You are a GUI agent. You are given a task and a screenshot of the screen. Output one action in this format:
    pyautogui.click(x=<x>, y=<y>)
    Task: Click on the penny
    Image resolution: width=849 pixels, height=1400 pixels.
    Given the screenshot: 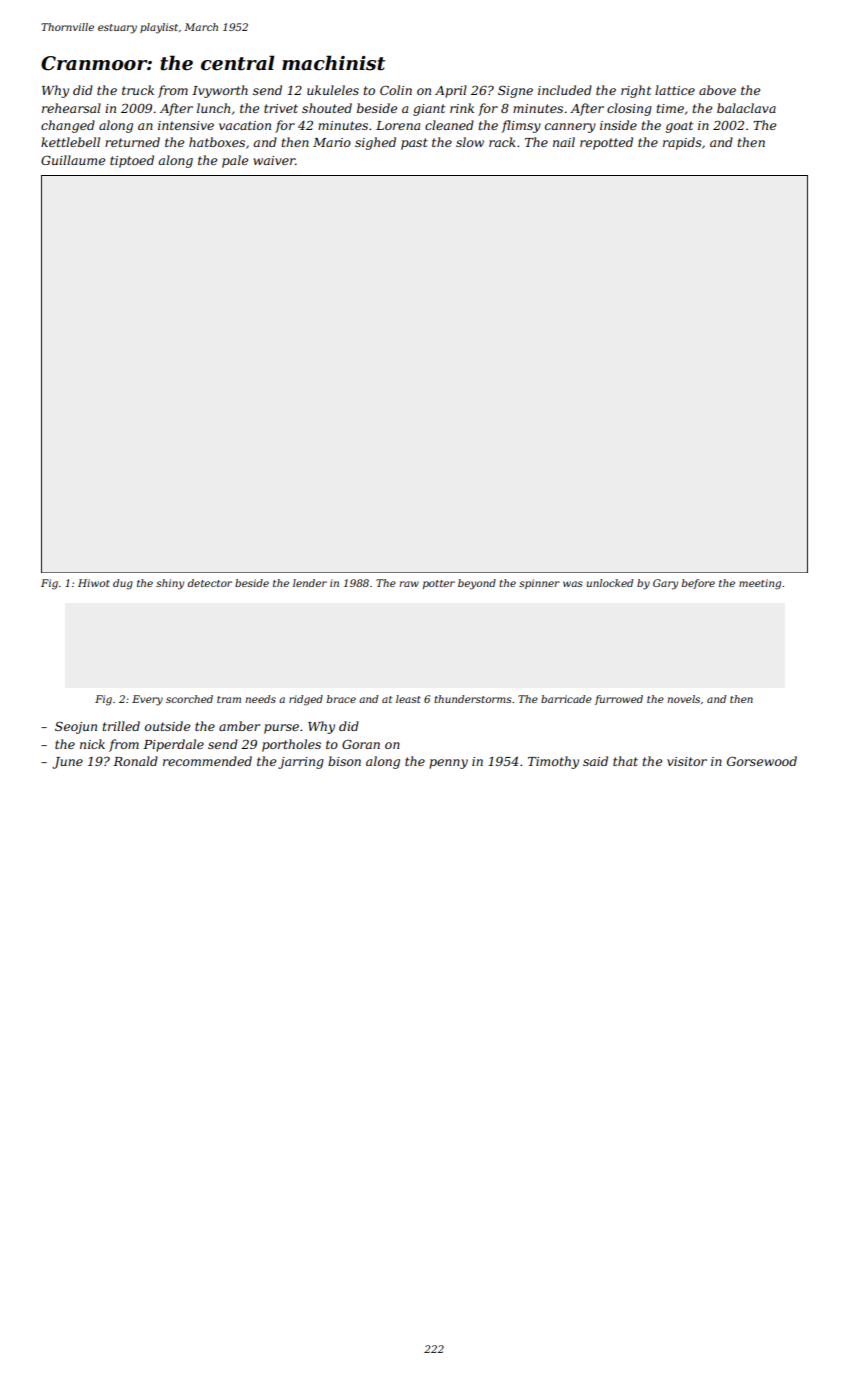 What is the action you would take?
    pyautogui.click(x=448, y=764)
